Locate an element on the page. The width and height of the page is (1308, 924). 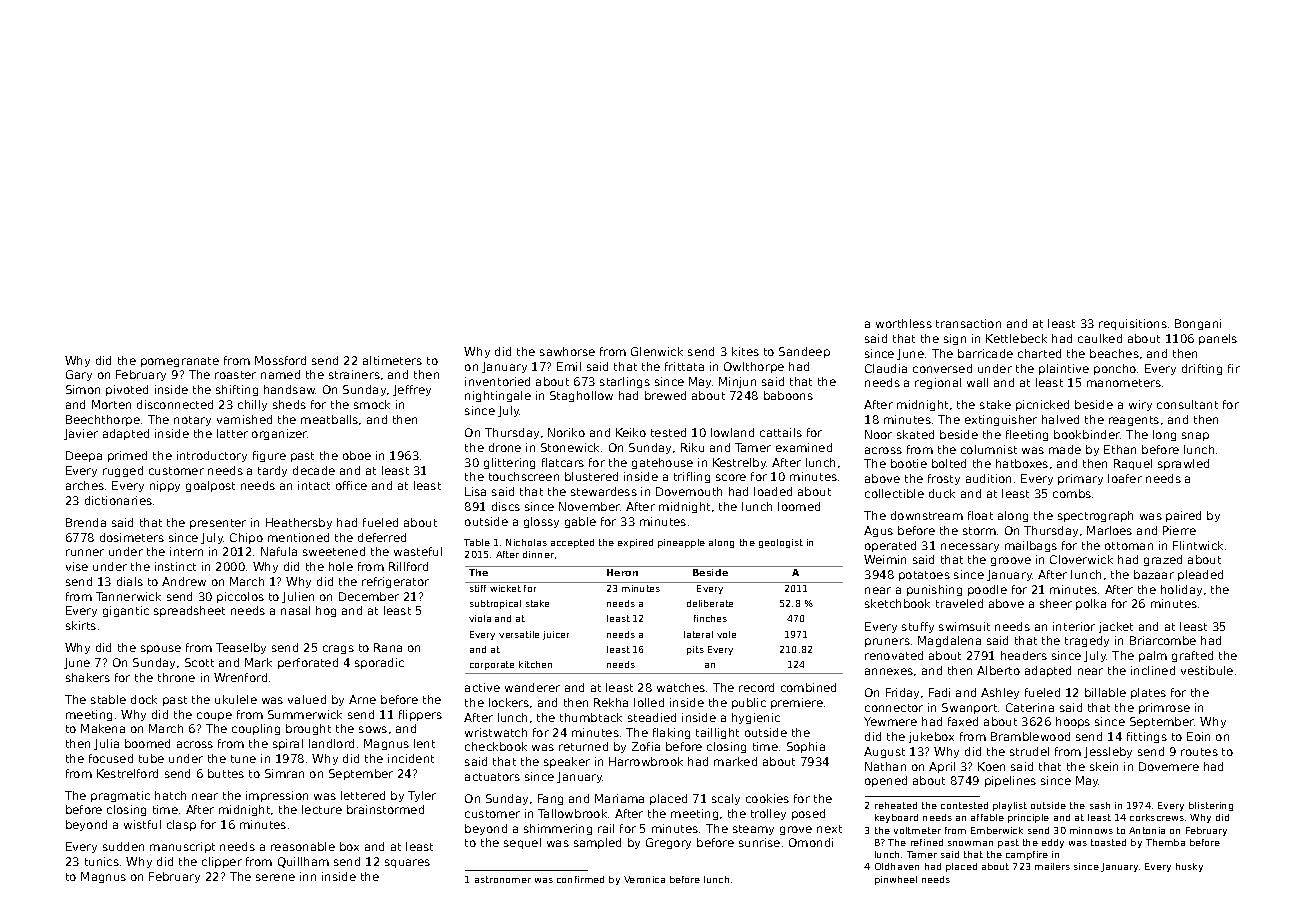
spiral is located at coordinates (288, 744).
